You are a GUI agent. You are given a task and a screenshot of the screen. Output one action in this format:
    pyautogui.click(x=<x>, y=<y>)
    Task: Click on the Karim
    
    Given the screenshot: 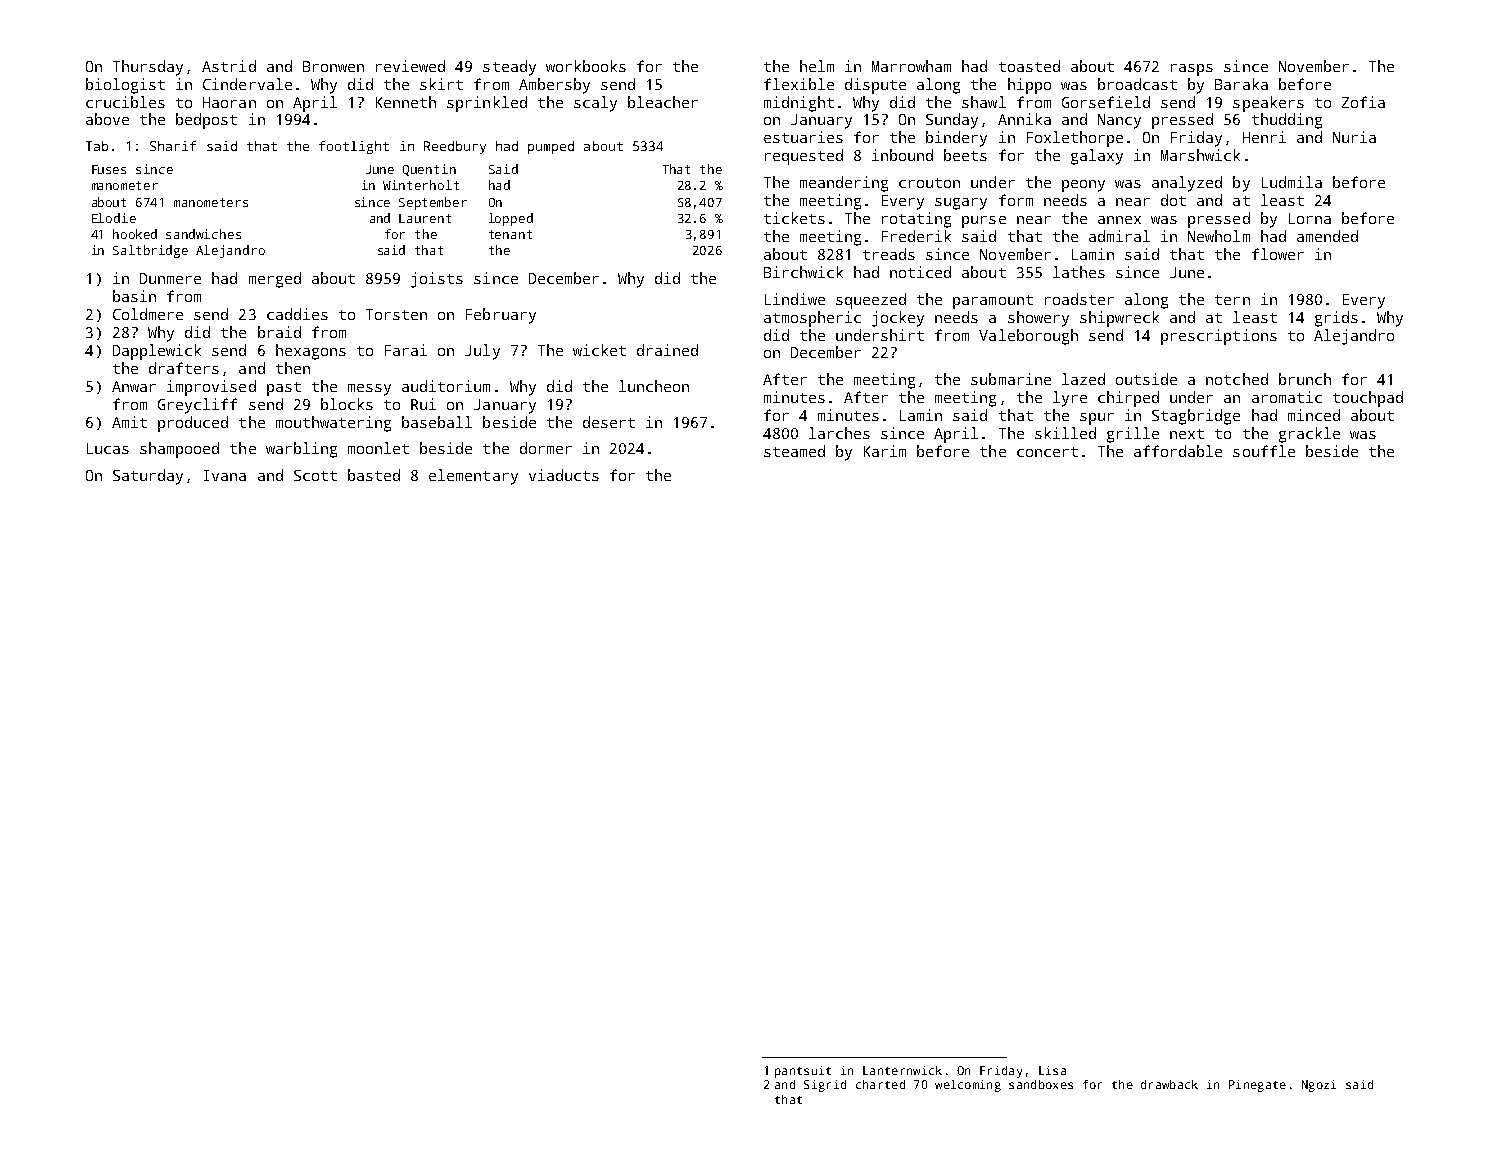 What is the action you would take?
    pyautogui.click(x=885, y=451)
